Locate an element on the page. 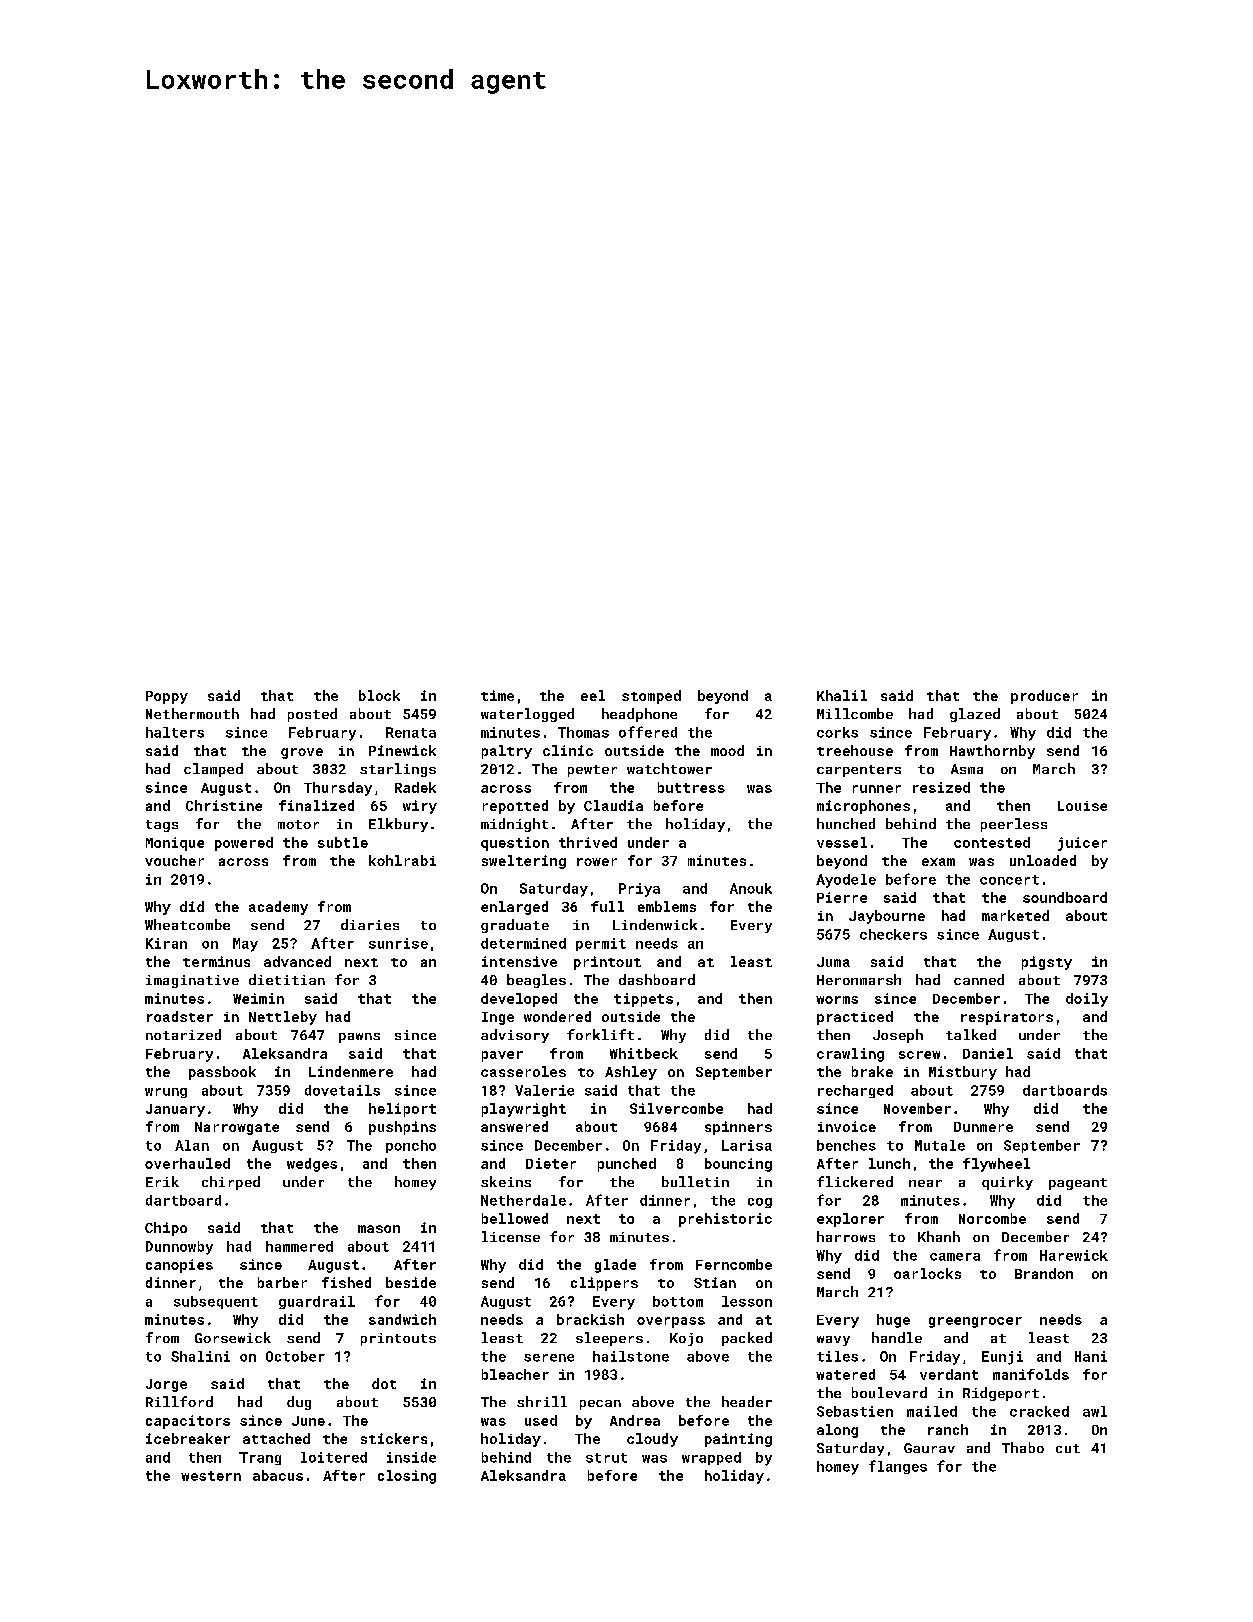 The height and width of the document is (1622, 1253). Thabo is located at coordinates (1023, 1447).
